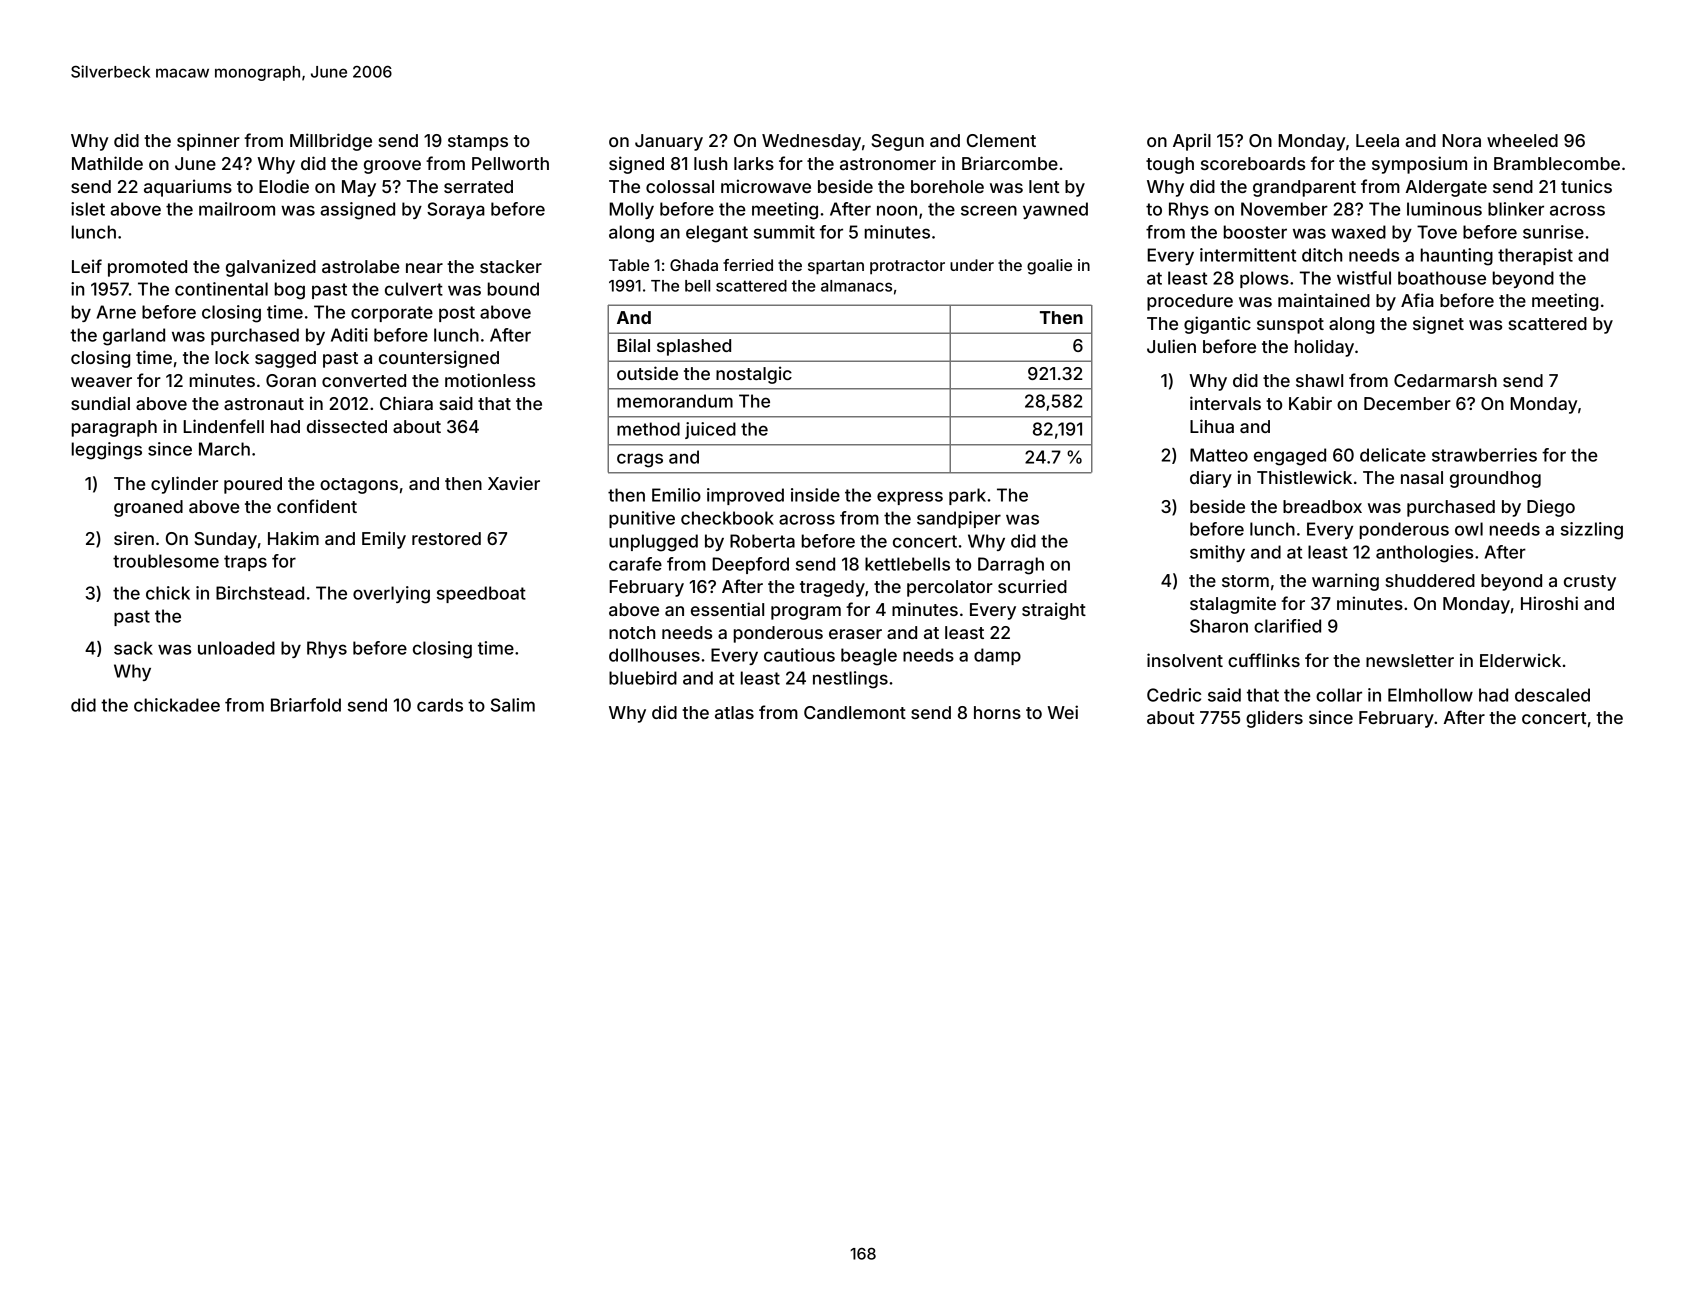  What do you see at coordinates (306, 705) in the screenshot?
I see `Briarfold` at bounding box center [306, 705].
